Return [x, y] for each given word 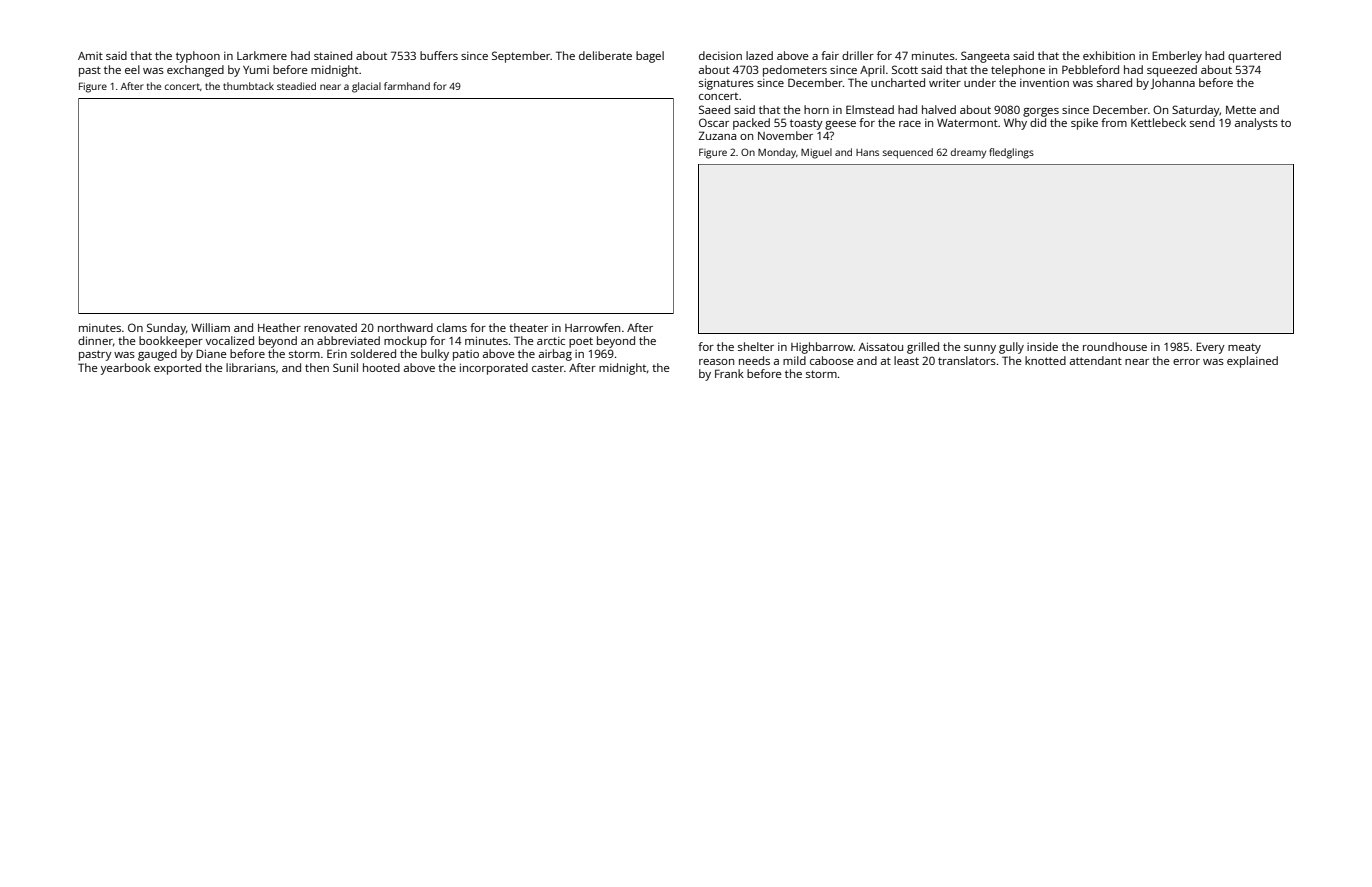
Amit [90, 56]
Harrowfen [592, 327]
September [521, 57]
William [210, 327]
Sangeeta [985, 57]
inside [1042, 346]
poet [581, 342]
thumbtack [248, 86]
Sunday [166, 329]
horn [816, 109]
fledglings [1011, 153]
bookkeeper [171, 342]
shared [1114, 82]
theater [528, 327]
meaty [1244, 348]
